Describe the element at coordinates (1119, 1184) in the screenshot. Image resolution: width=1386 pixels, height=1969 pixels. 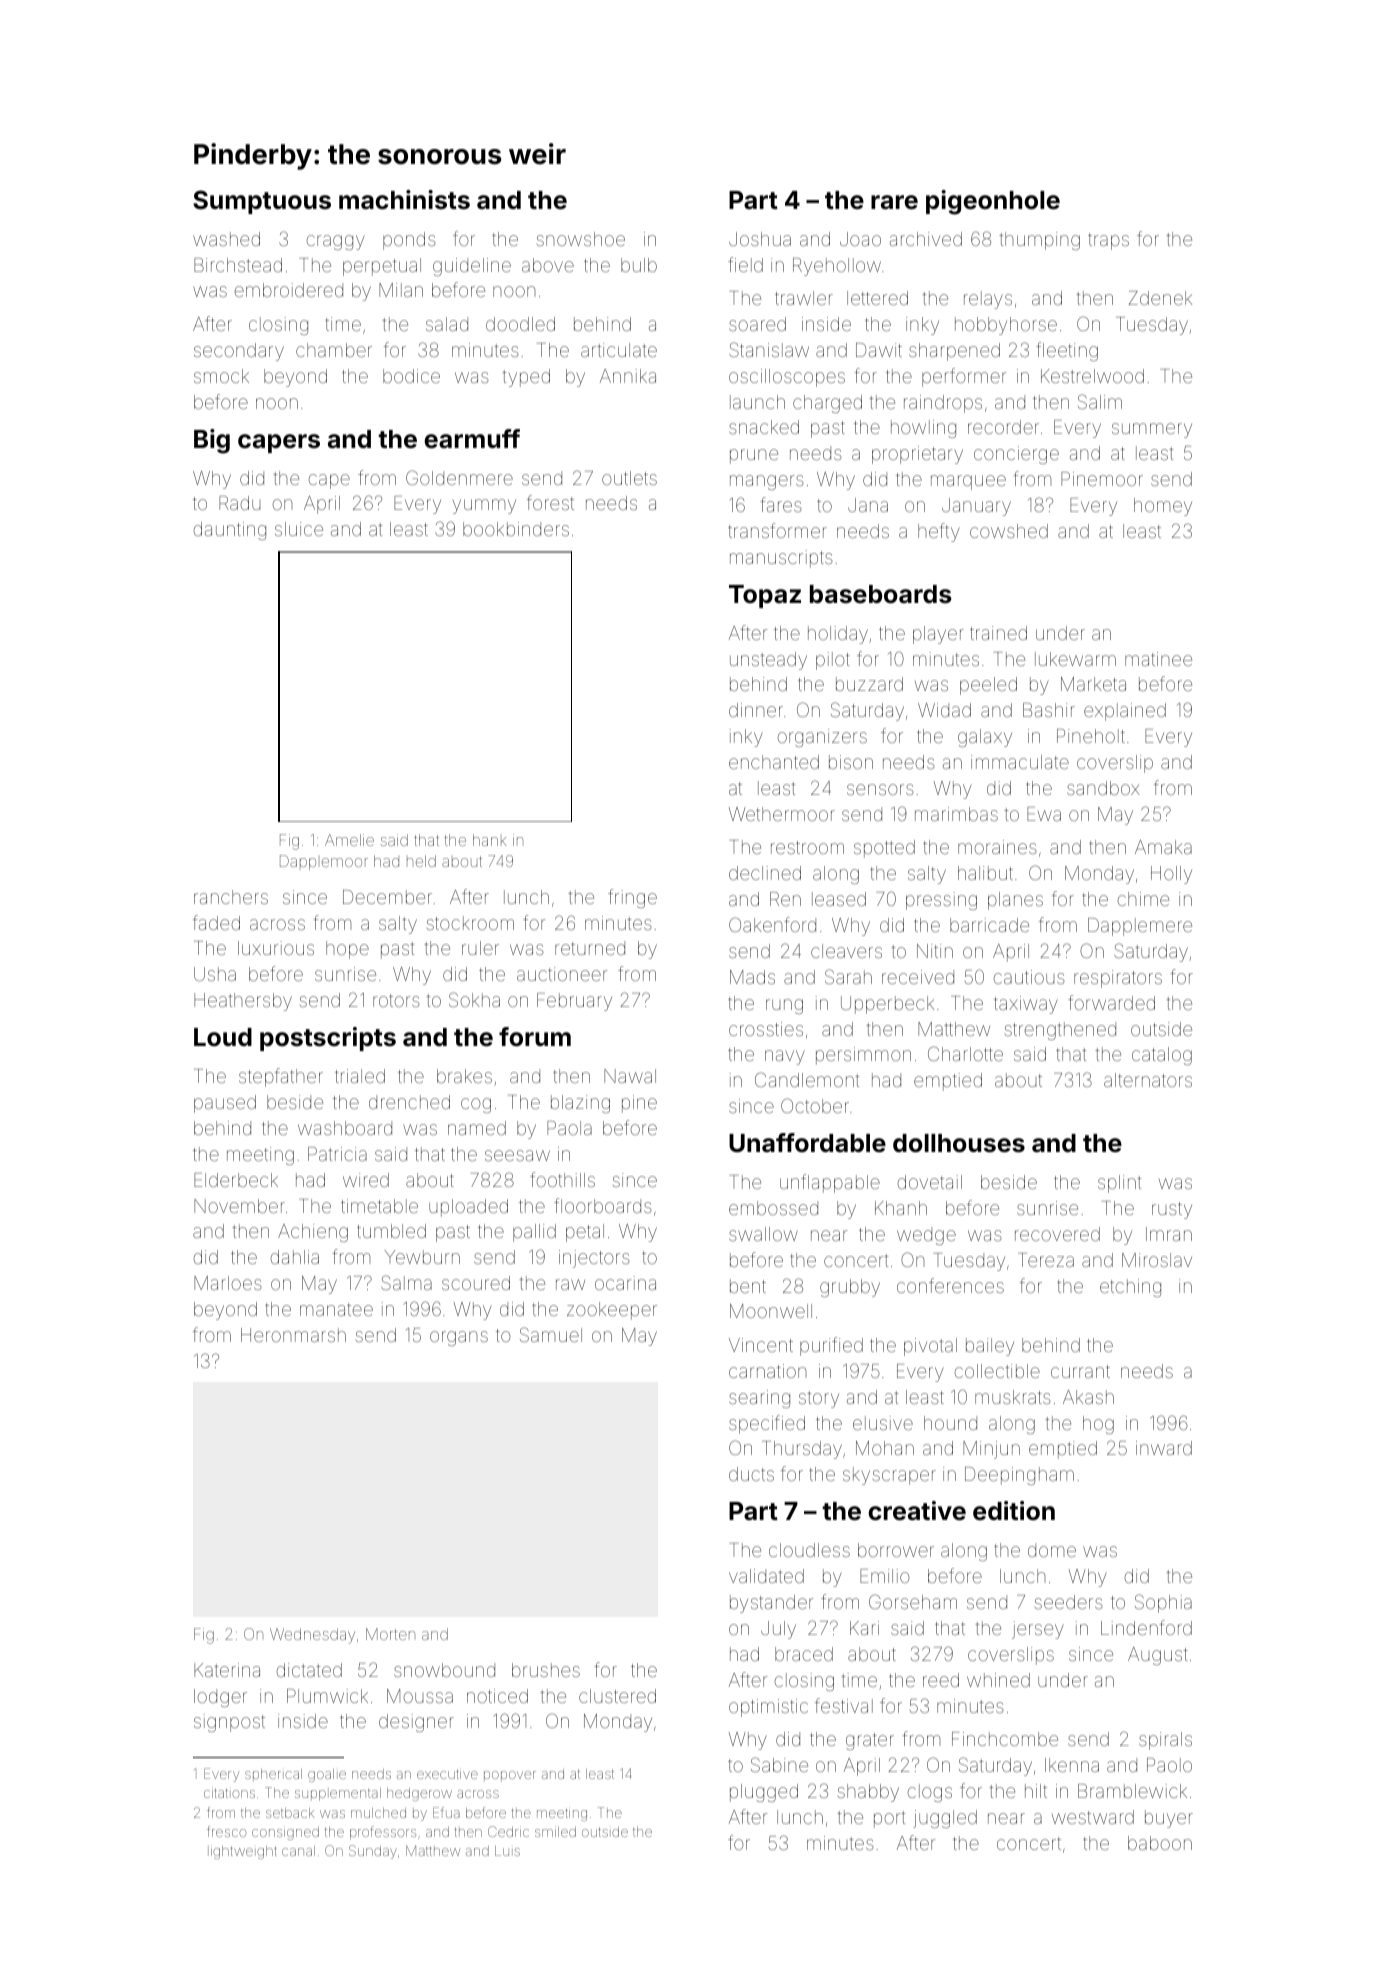
I see `splint` at that location.
